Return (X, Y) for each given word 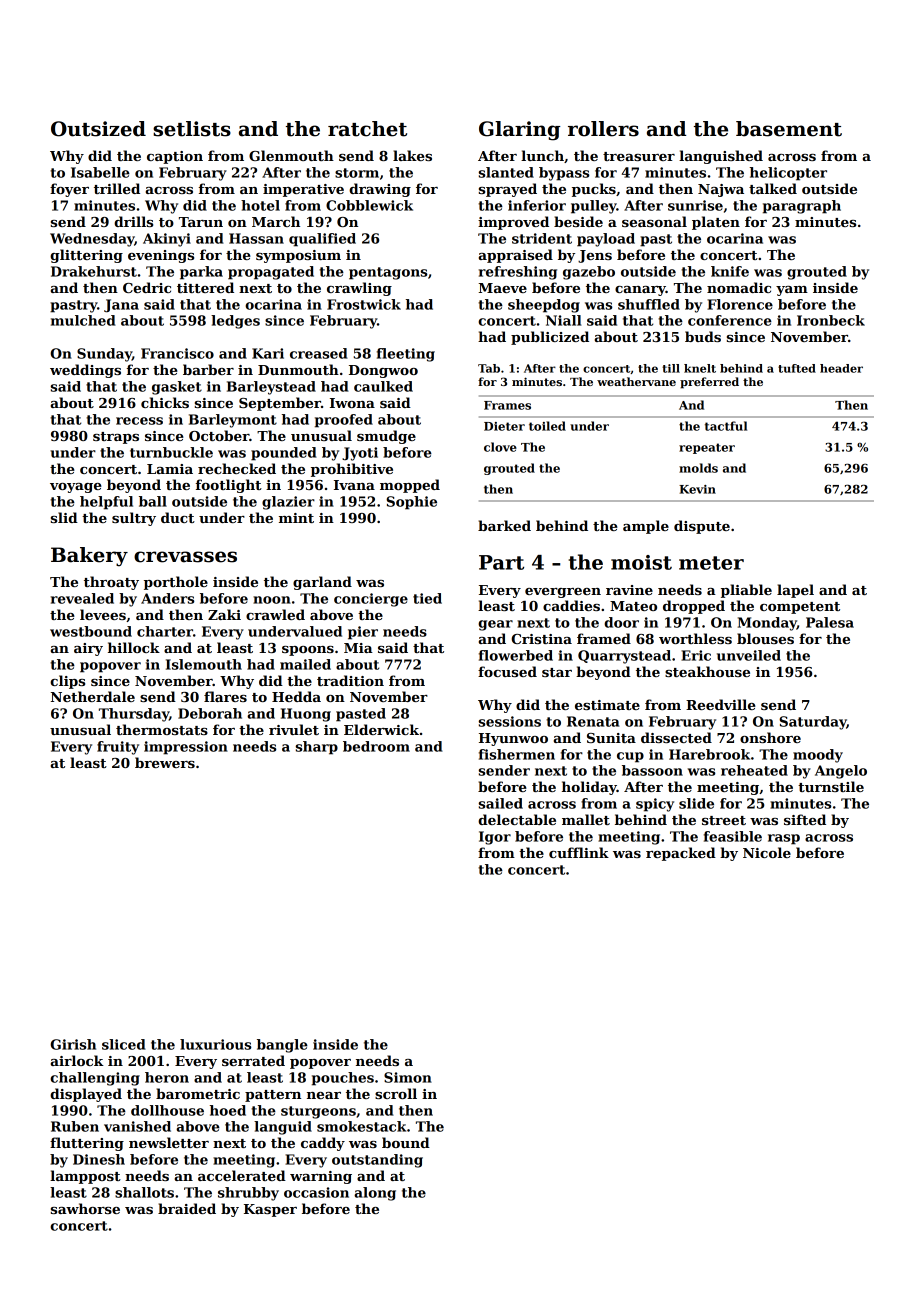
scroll (396, 1093)
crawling (359, 289)
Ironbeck (831, 320)
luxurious (215, 1044)
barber (208, 369)
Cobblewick (369, 205)
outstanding (377, 1161)
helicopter (788, 174)
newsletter (169, 1142)
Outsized (98, 129)
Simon (408, 1077)
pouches (343, 1079)
